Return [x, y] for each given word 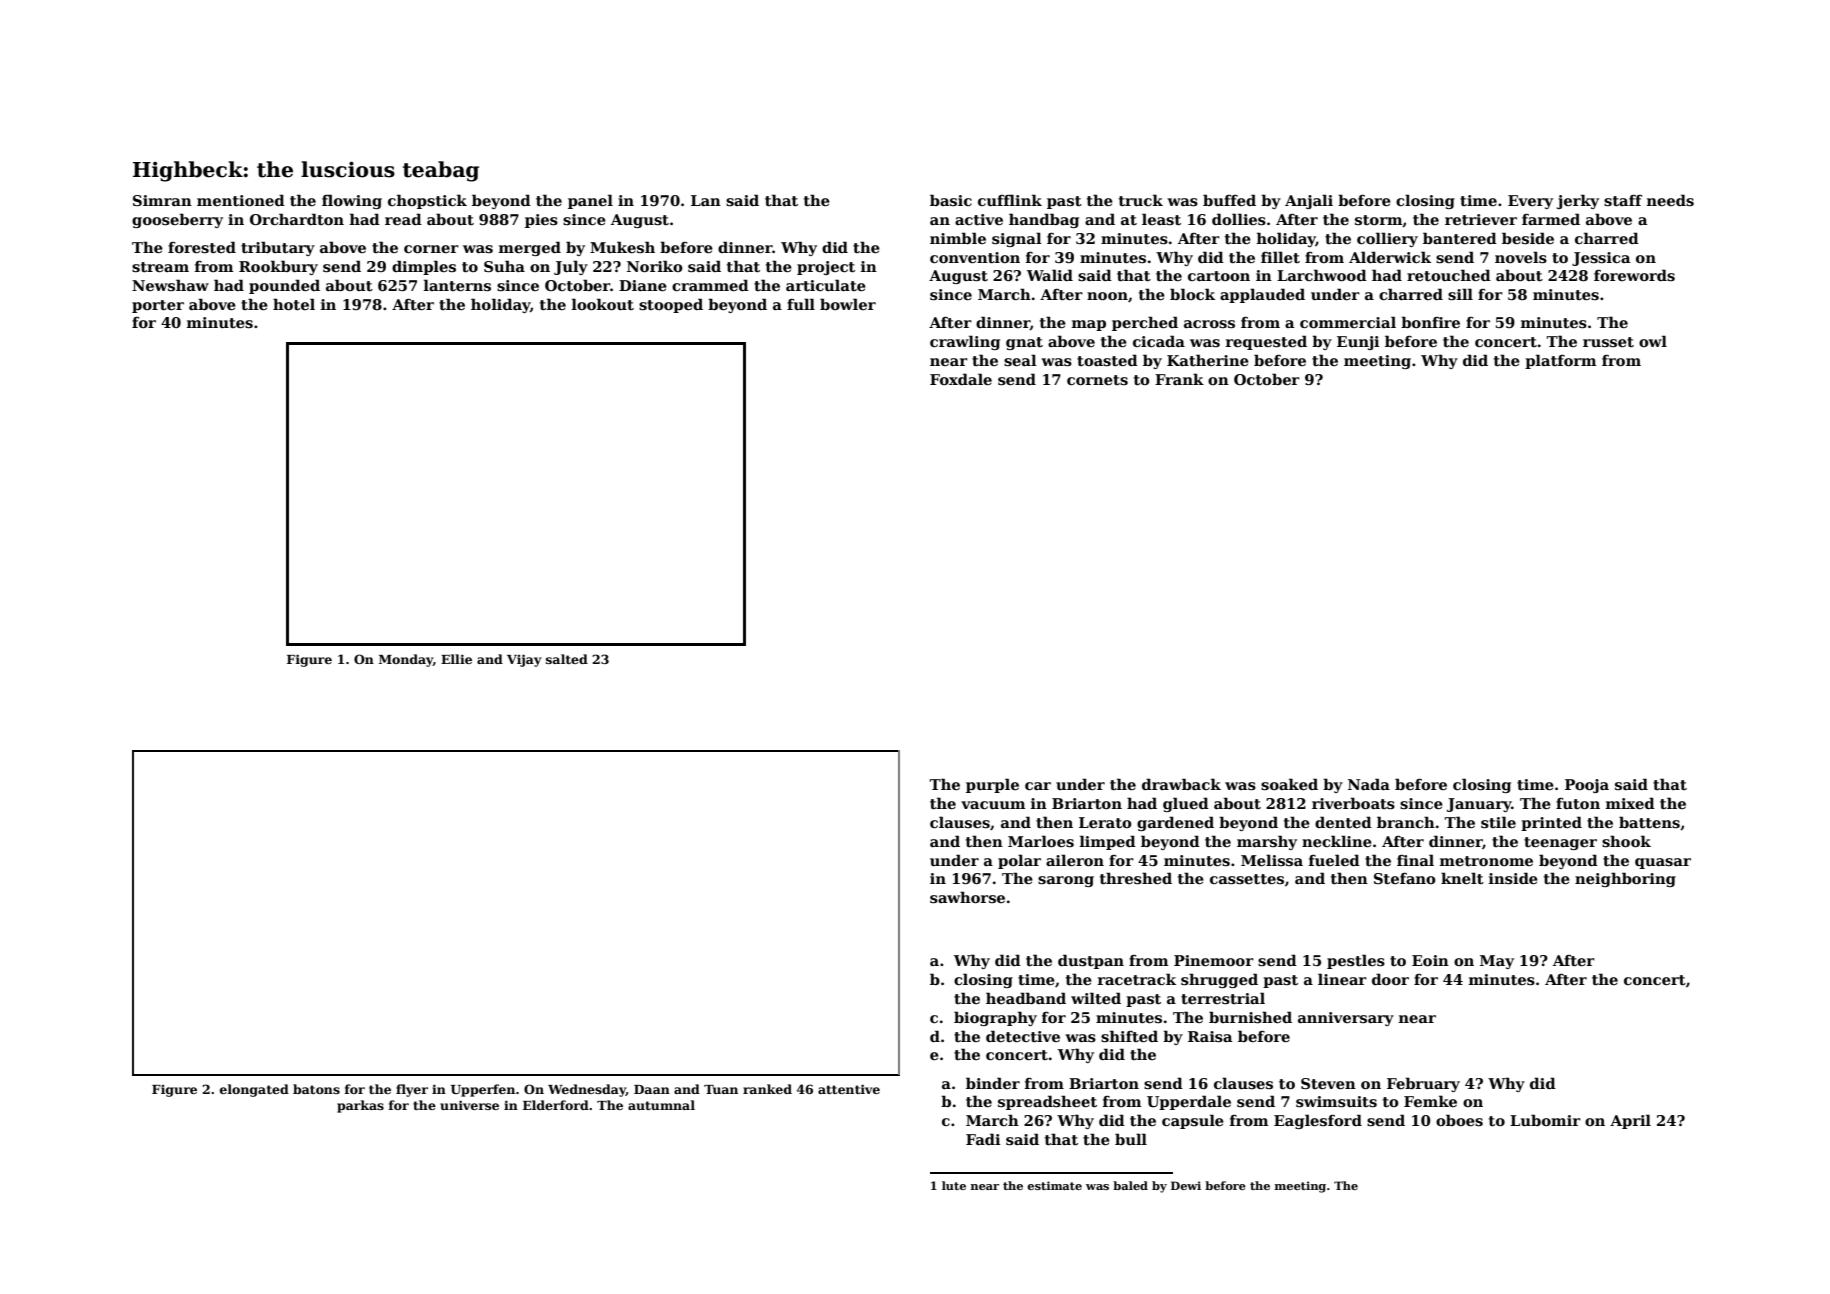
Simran [162, 200]
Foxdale [961, 379]
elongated [254, 1090]
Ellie [456, 659]
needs [1670, 200]
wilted [1096, 998]
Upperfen [483, 1090]
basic [951, 200]
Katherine [1208, 360]
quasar [1663, 863]
